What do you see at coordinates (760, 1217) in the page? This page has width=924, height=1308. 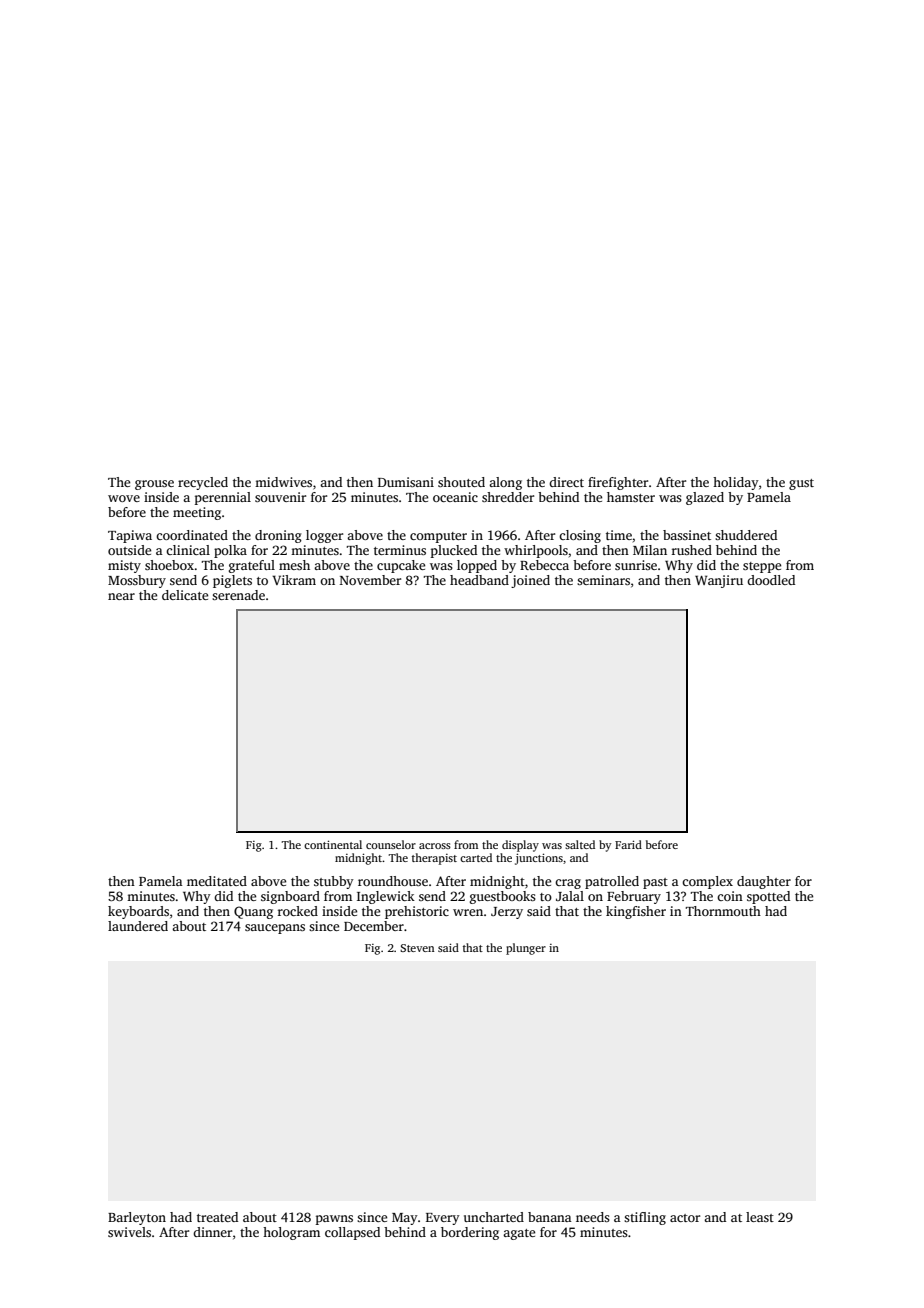 I see `least` at bounding box center [760, 1217].
